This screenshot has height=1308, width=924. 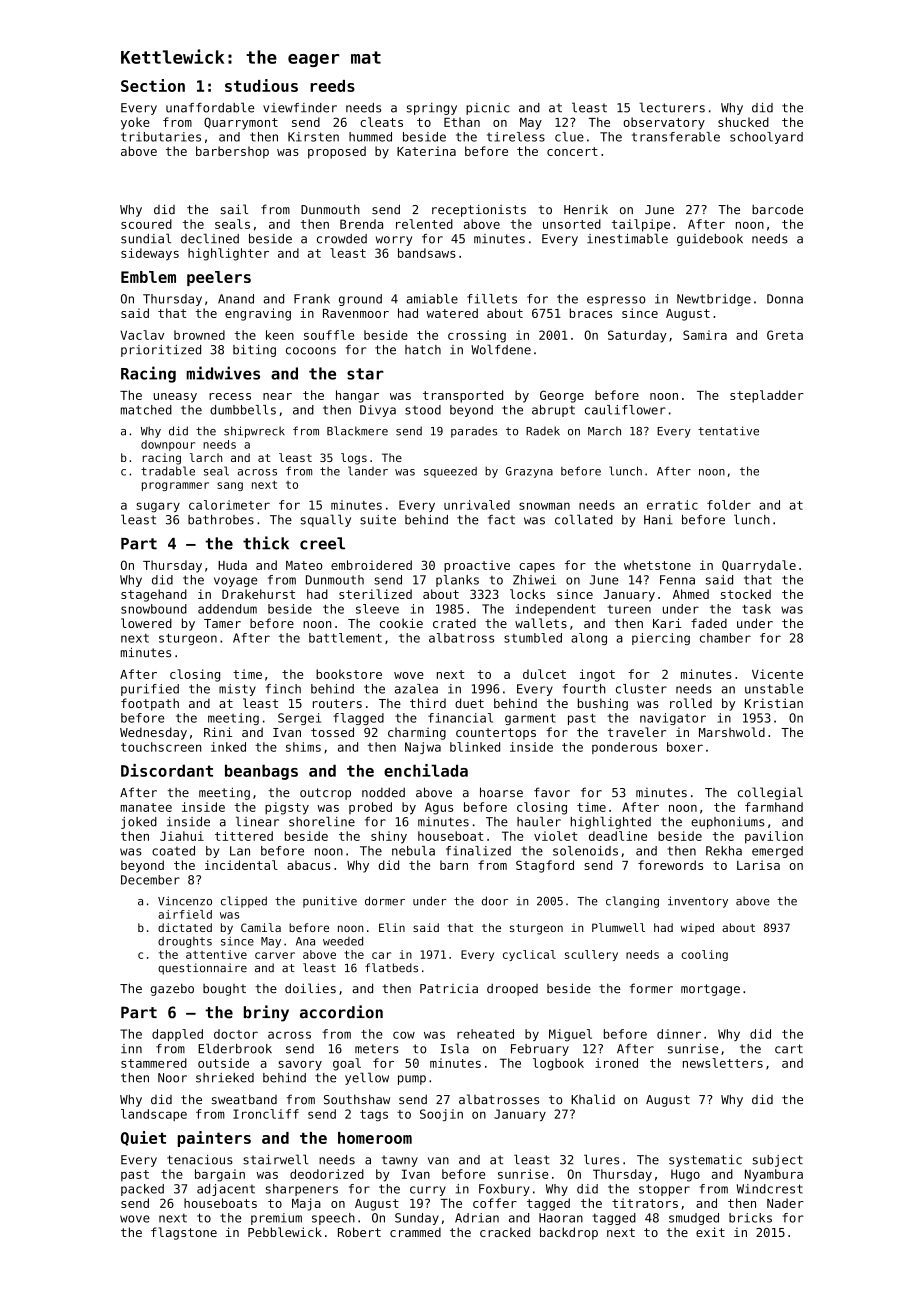 I want to click on picnic, so click(x=488, y=109).
